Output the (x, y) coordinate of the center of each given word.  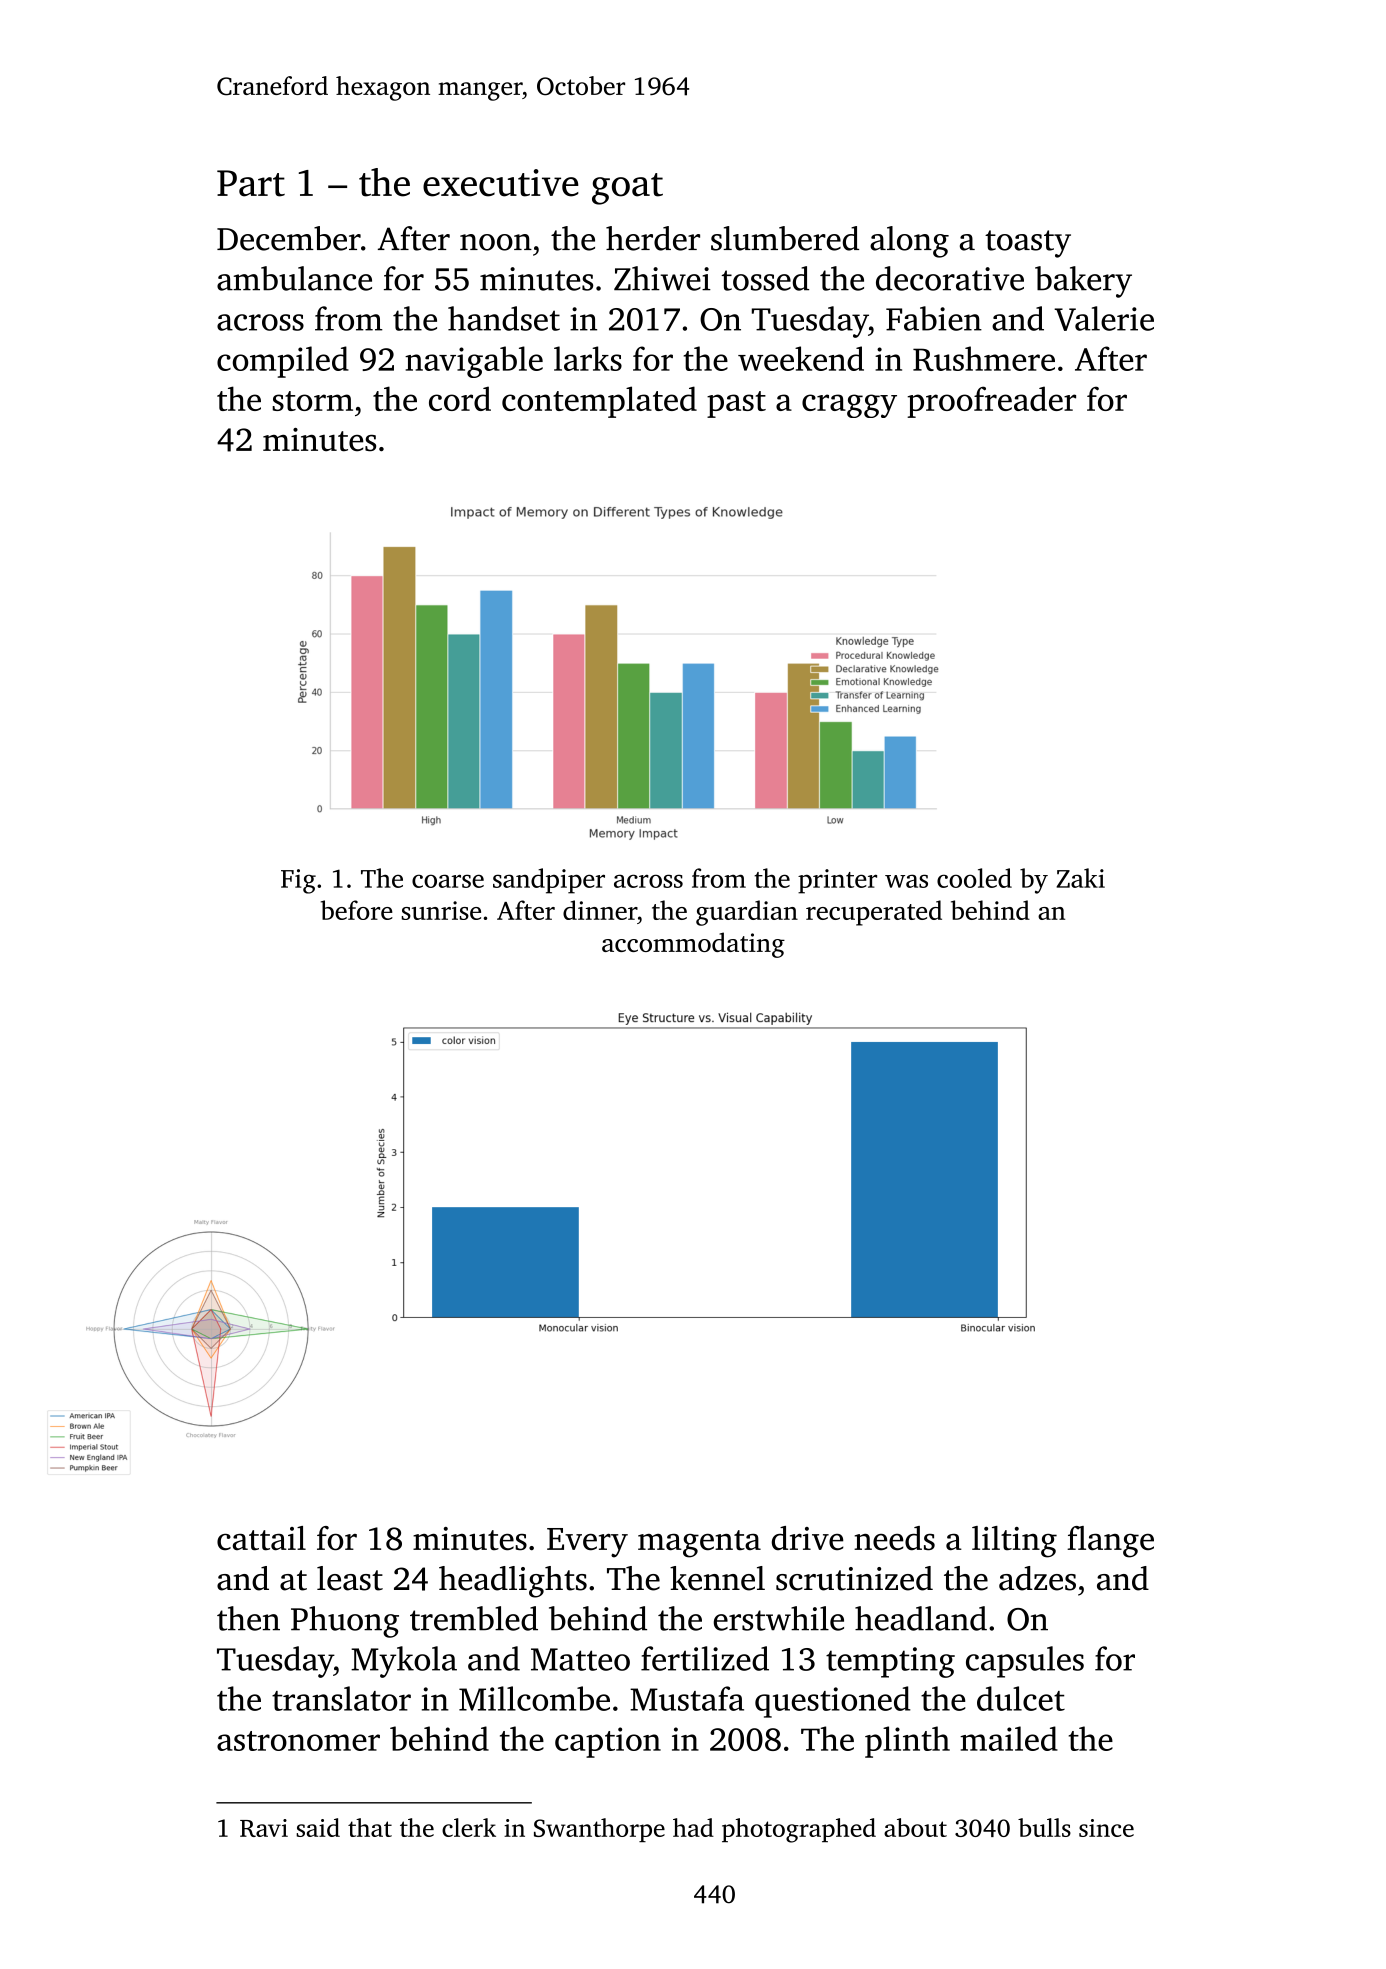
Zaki (1080, 878)
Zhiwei (662, 278)
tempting (890, 1662)
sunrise (441, 910)
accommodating (693, 945)
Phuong (345, 1622)
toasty (1028, 244)
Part (251, 183)
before (357, 910)
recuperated (874, 913)
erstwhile (779, 1618)
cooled (974, 878)
